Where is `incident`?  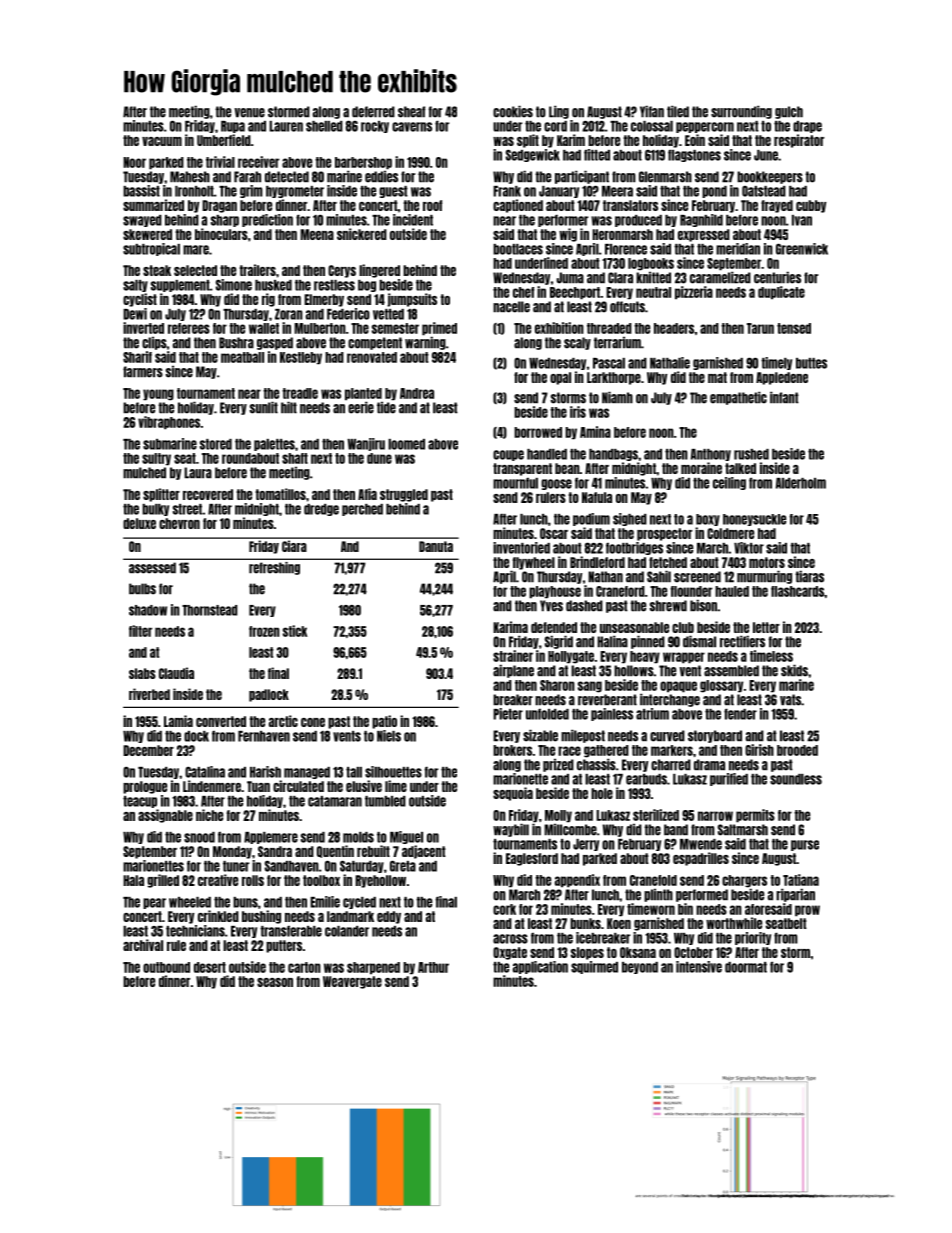
incident is located at coordinates (413, 220).
